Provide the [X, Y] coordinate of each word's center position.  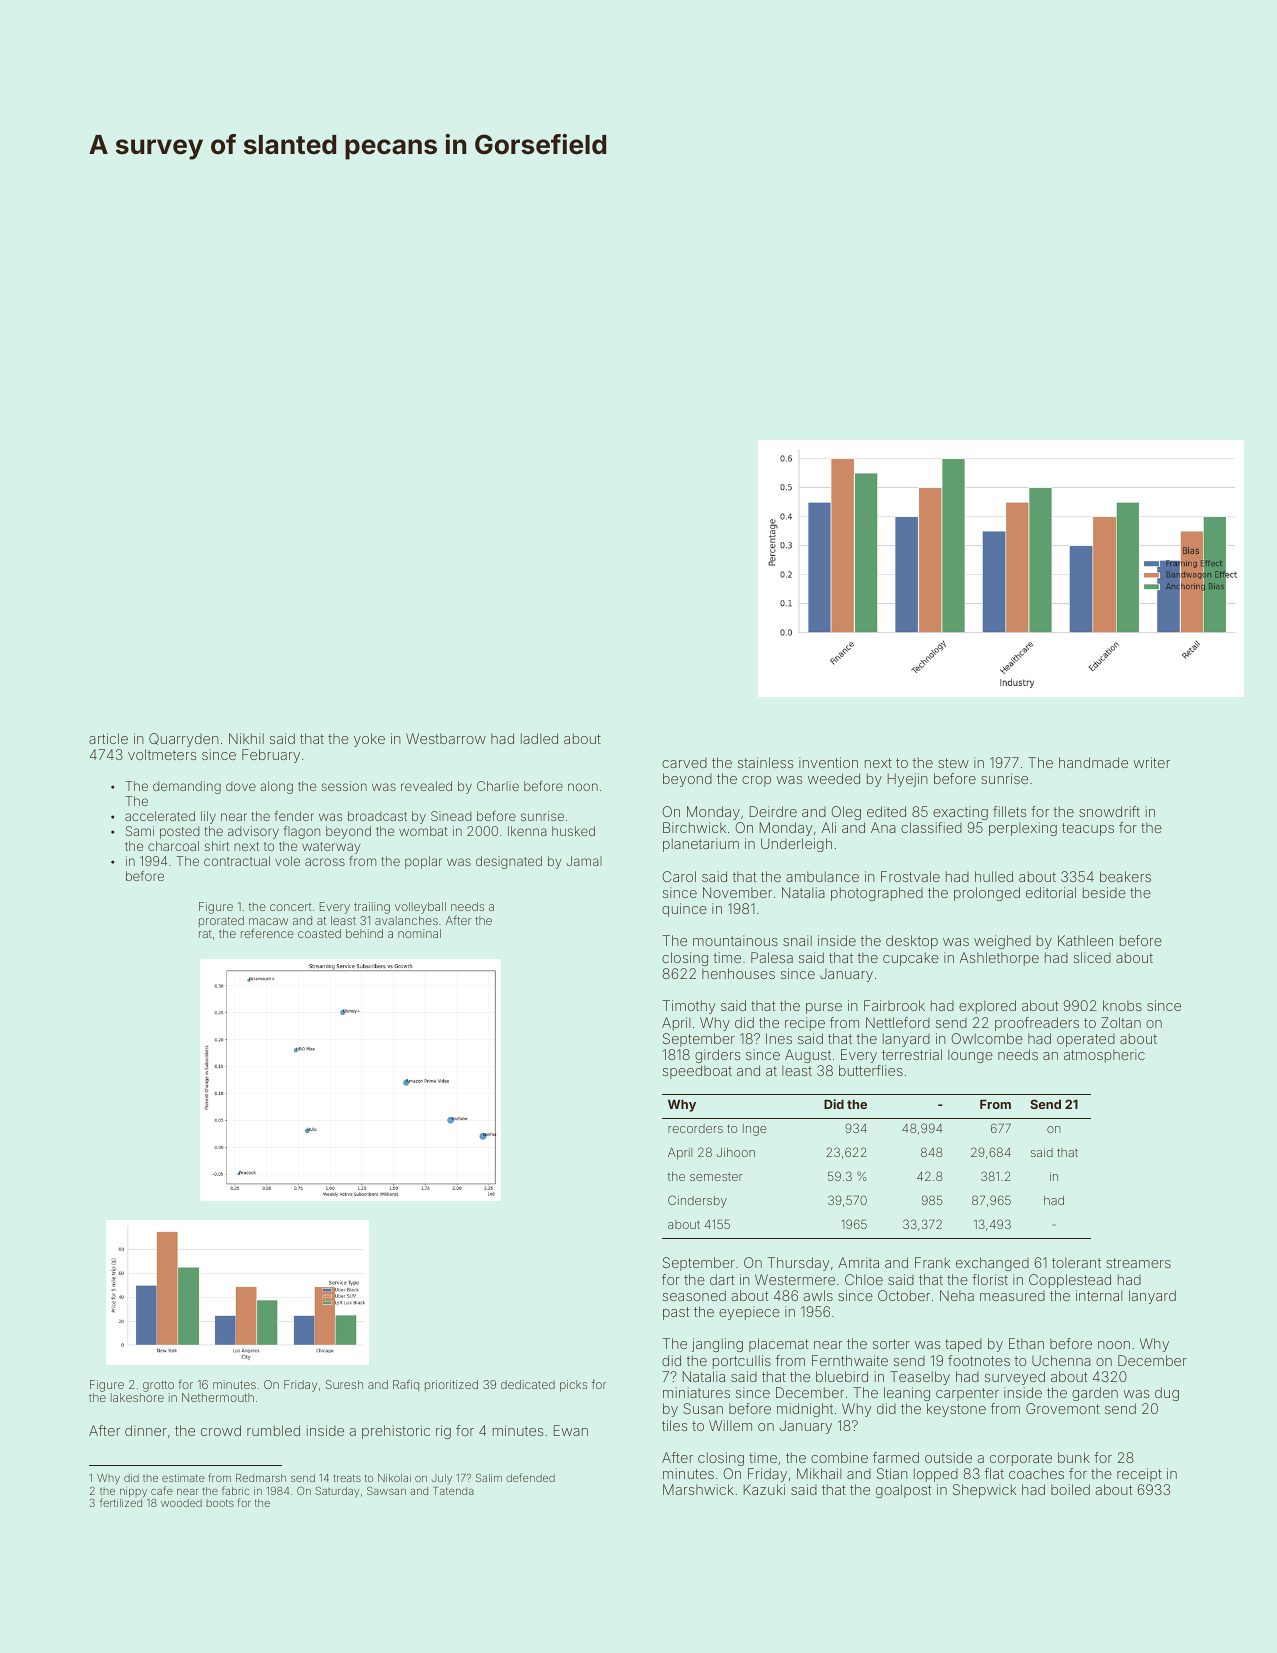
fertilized [121, 1502]
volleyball [420, 908]
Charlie [498, 786]
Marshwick [698, 1489]
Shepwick [984, 1491]
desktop [912, 942]
